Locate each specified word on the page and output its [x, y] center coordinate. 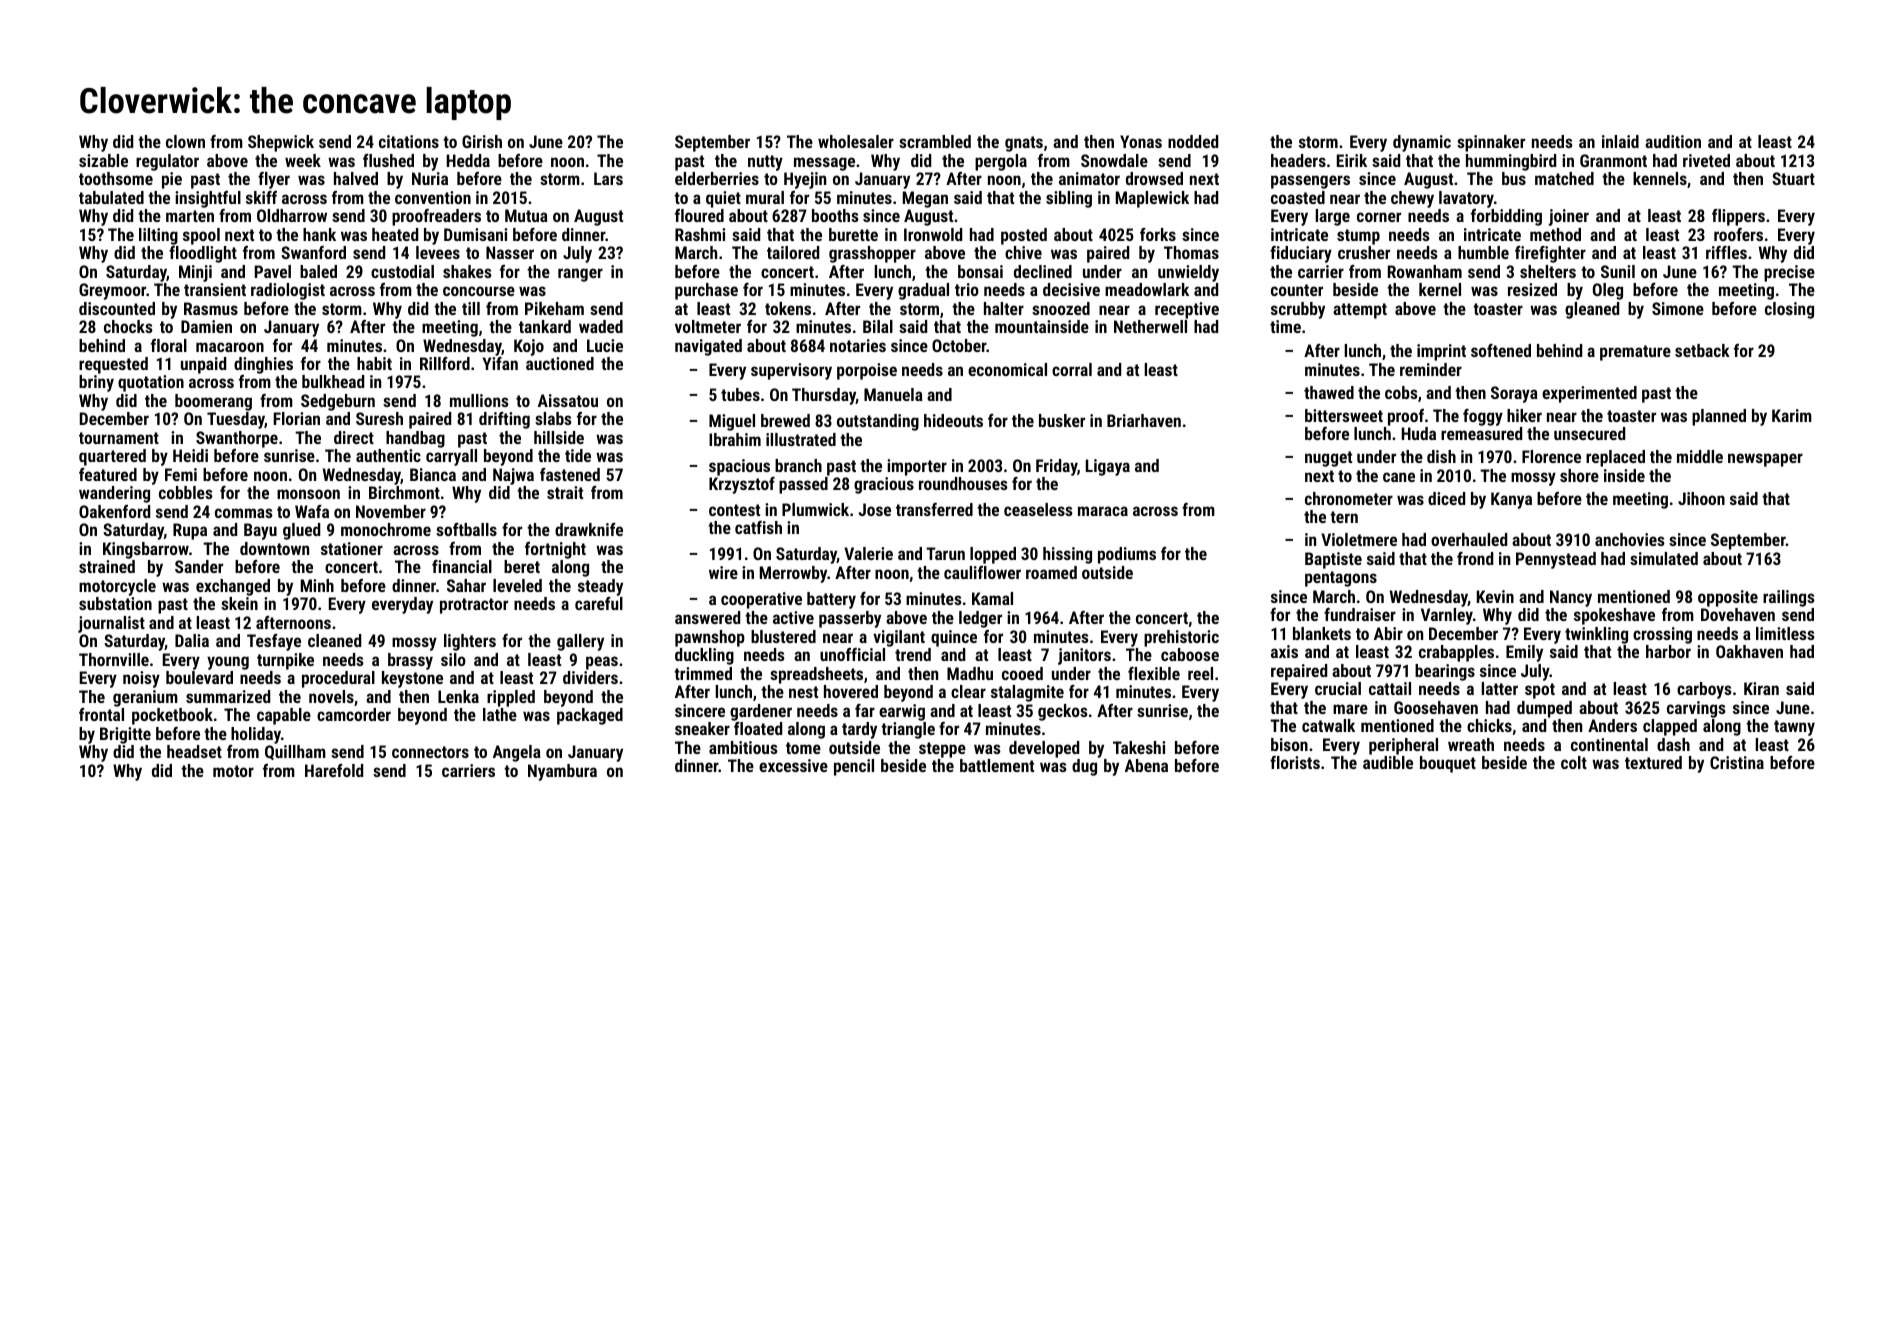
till [471, 308]
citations [409, 141]
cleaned [334, 640]
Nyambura [562, 772]
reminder [1431, 369]
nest [803, 692]
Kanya [1511, 500]
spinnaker [1491, 143]
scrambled [935, 141]
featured [108, 474]
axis [1284, 651]
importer [917, 467]
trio [967, 289]
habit [374, 363]
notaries [858, 345]
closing [1789, 310]
